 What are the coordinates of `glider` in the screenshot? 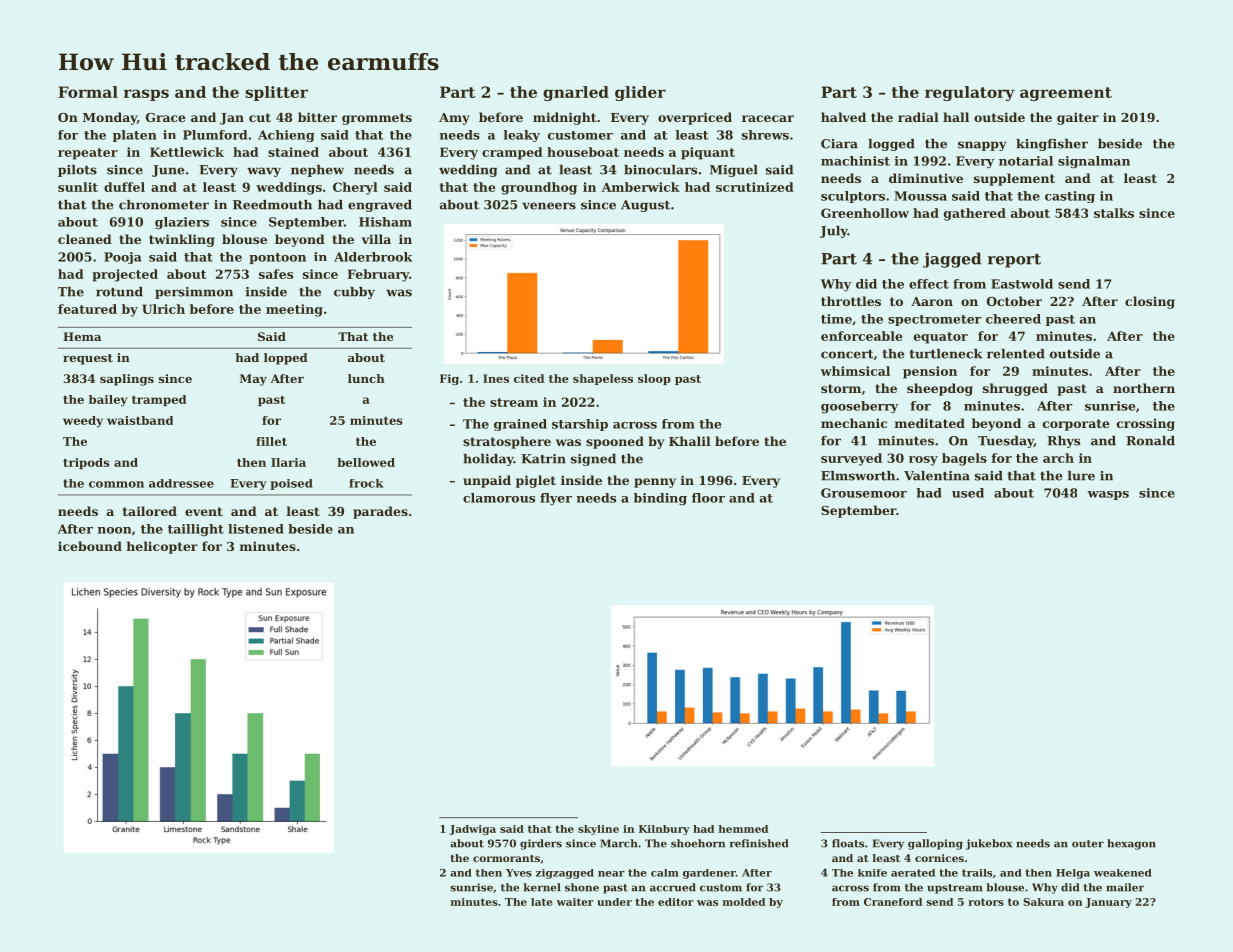 It's located at (640, 93).
